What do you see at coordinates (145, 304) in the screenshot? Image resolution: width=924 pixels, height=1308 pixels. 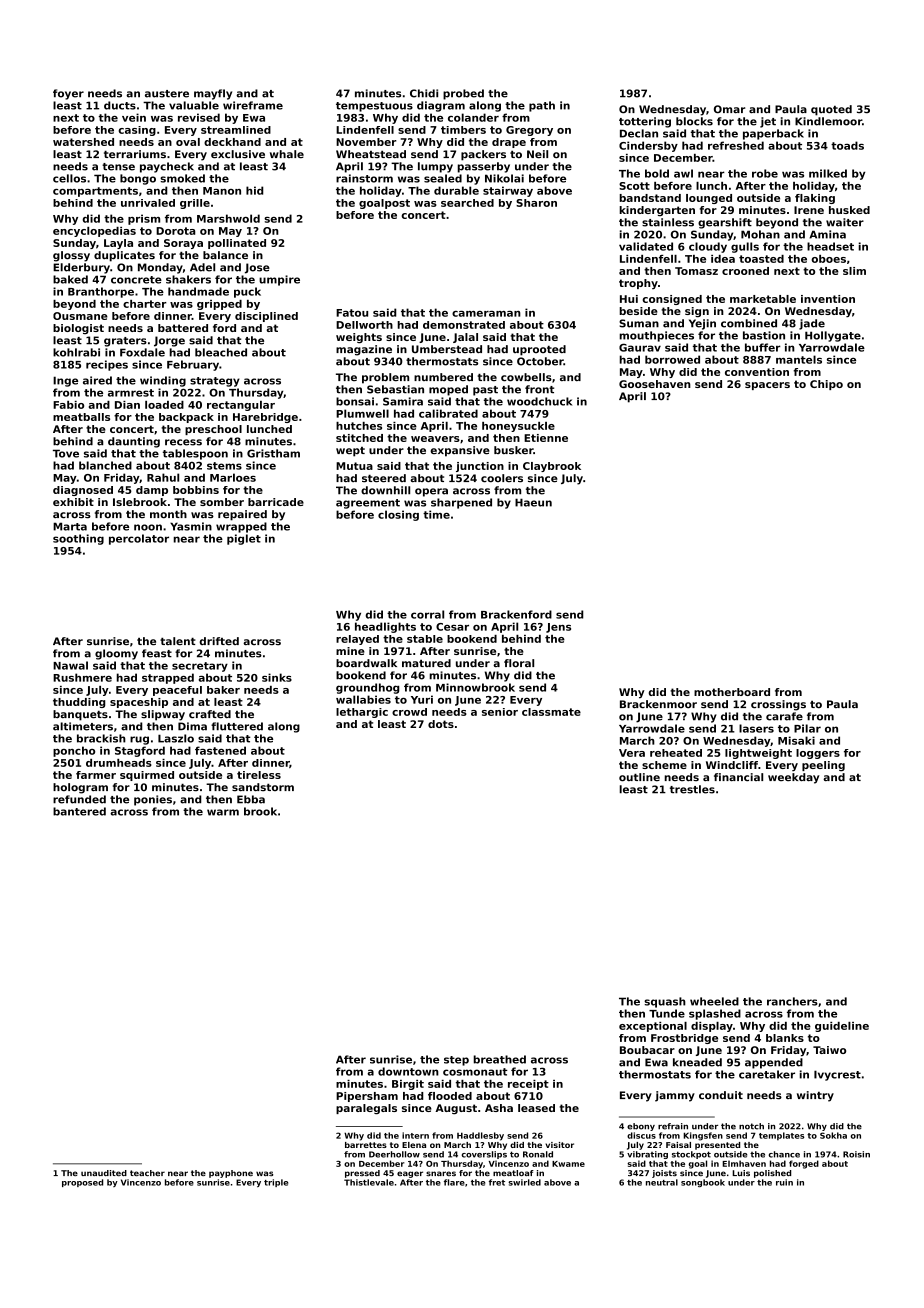 I see `charter` at bounding box center [145, 304].
